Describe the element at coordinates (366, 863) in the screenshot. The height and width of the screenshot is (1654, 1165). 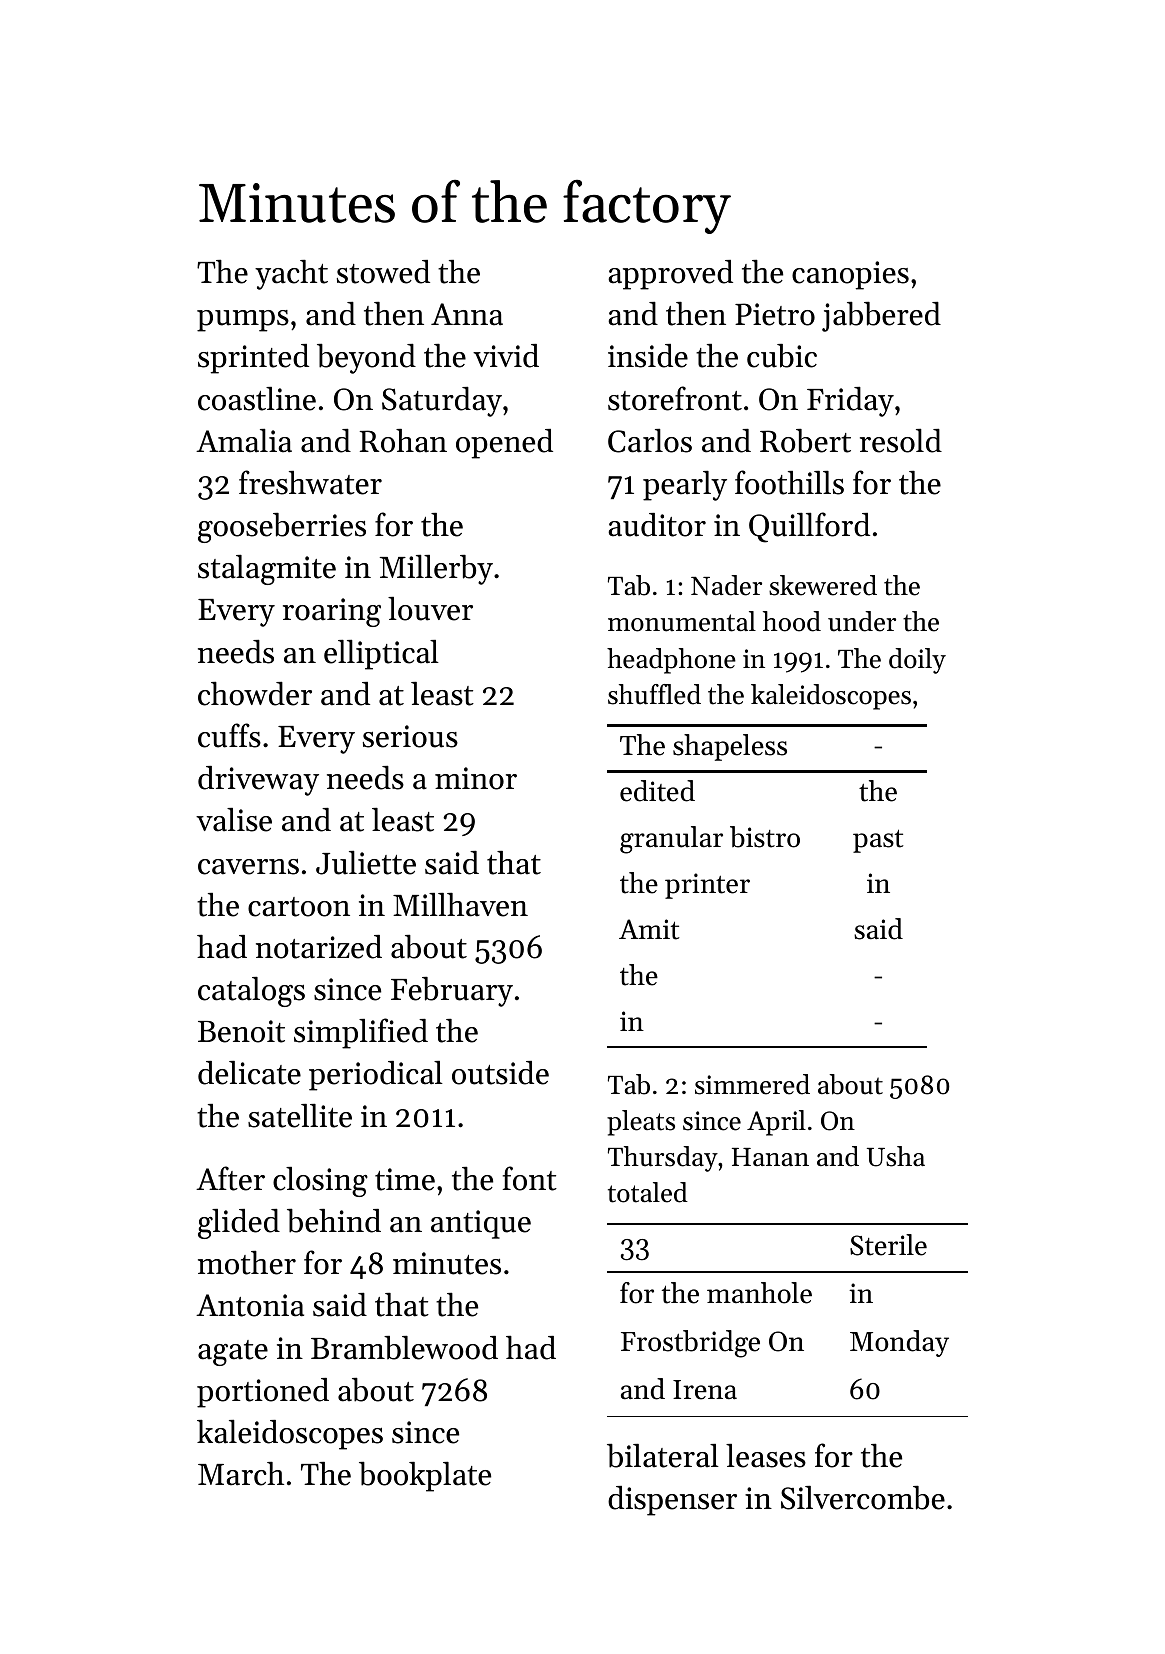
I see `Juliette` at that location.
